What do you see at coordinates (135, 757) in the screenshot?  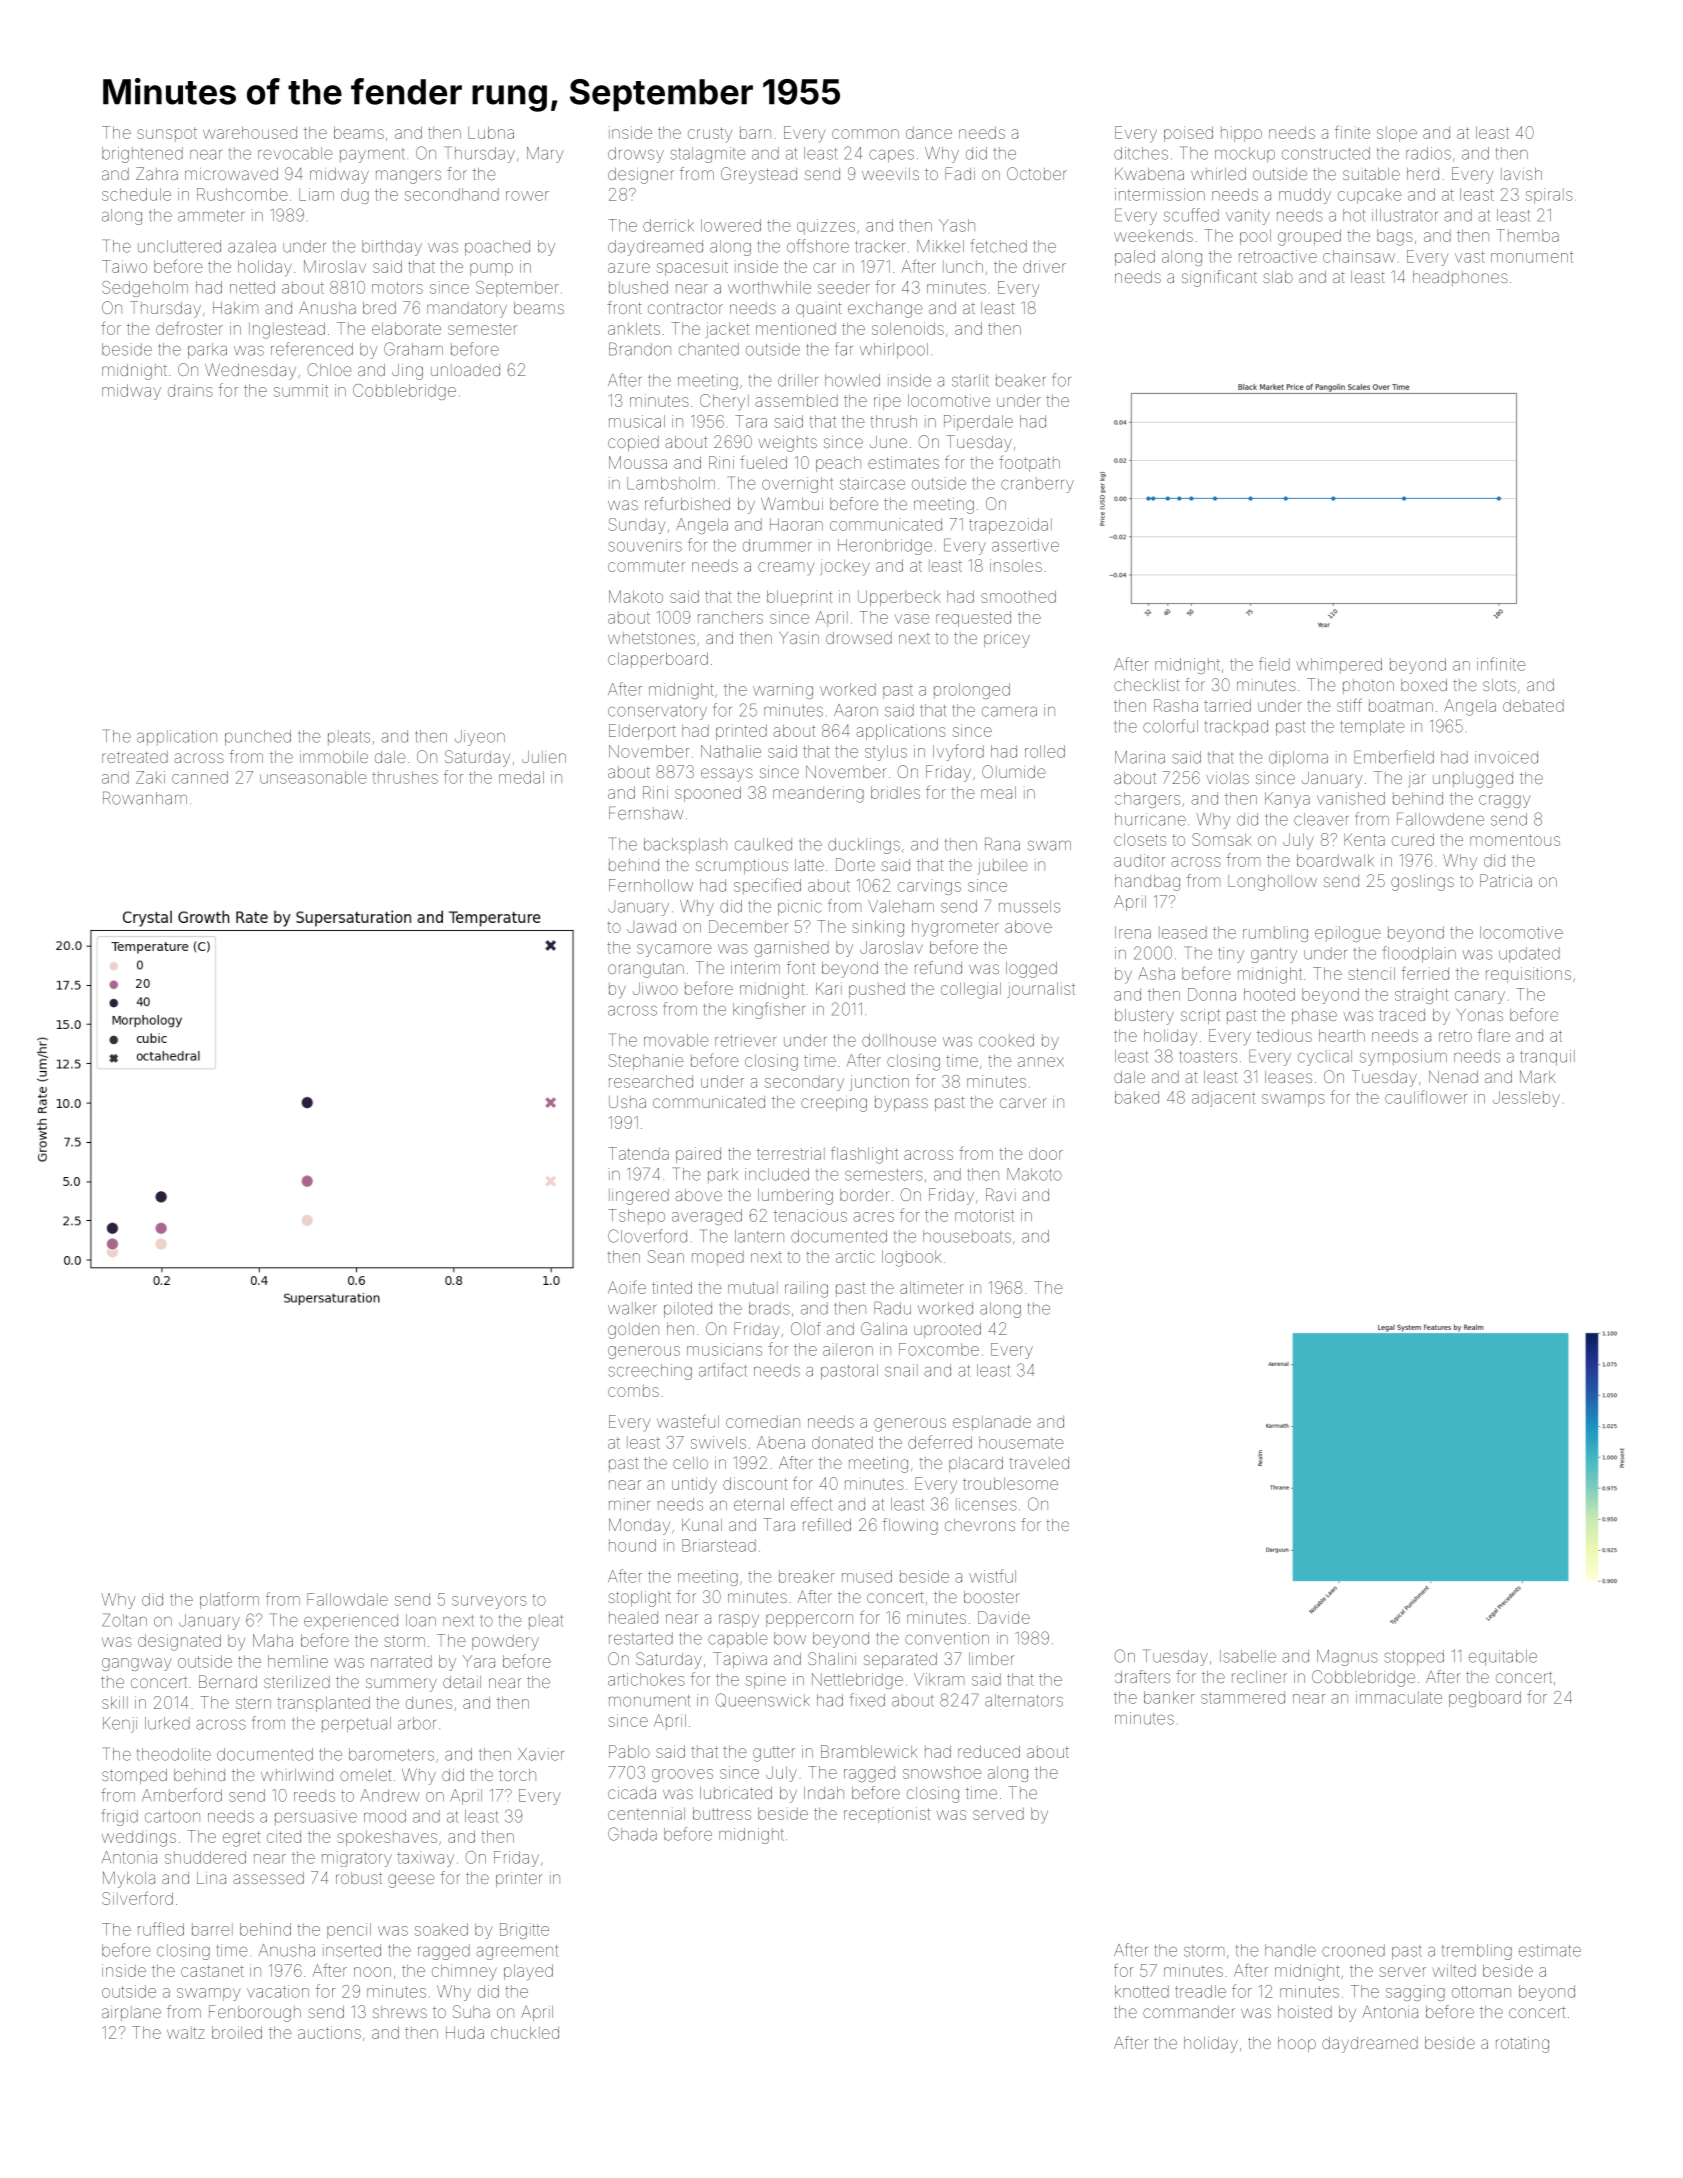 I see `retreated` at bounding box center [135, 757].
